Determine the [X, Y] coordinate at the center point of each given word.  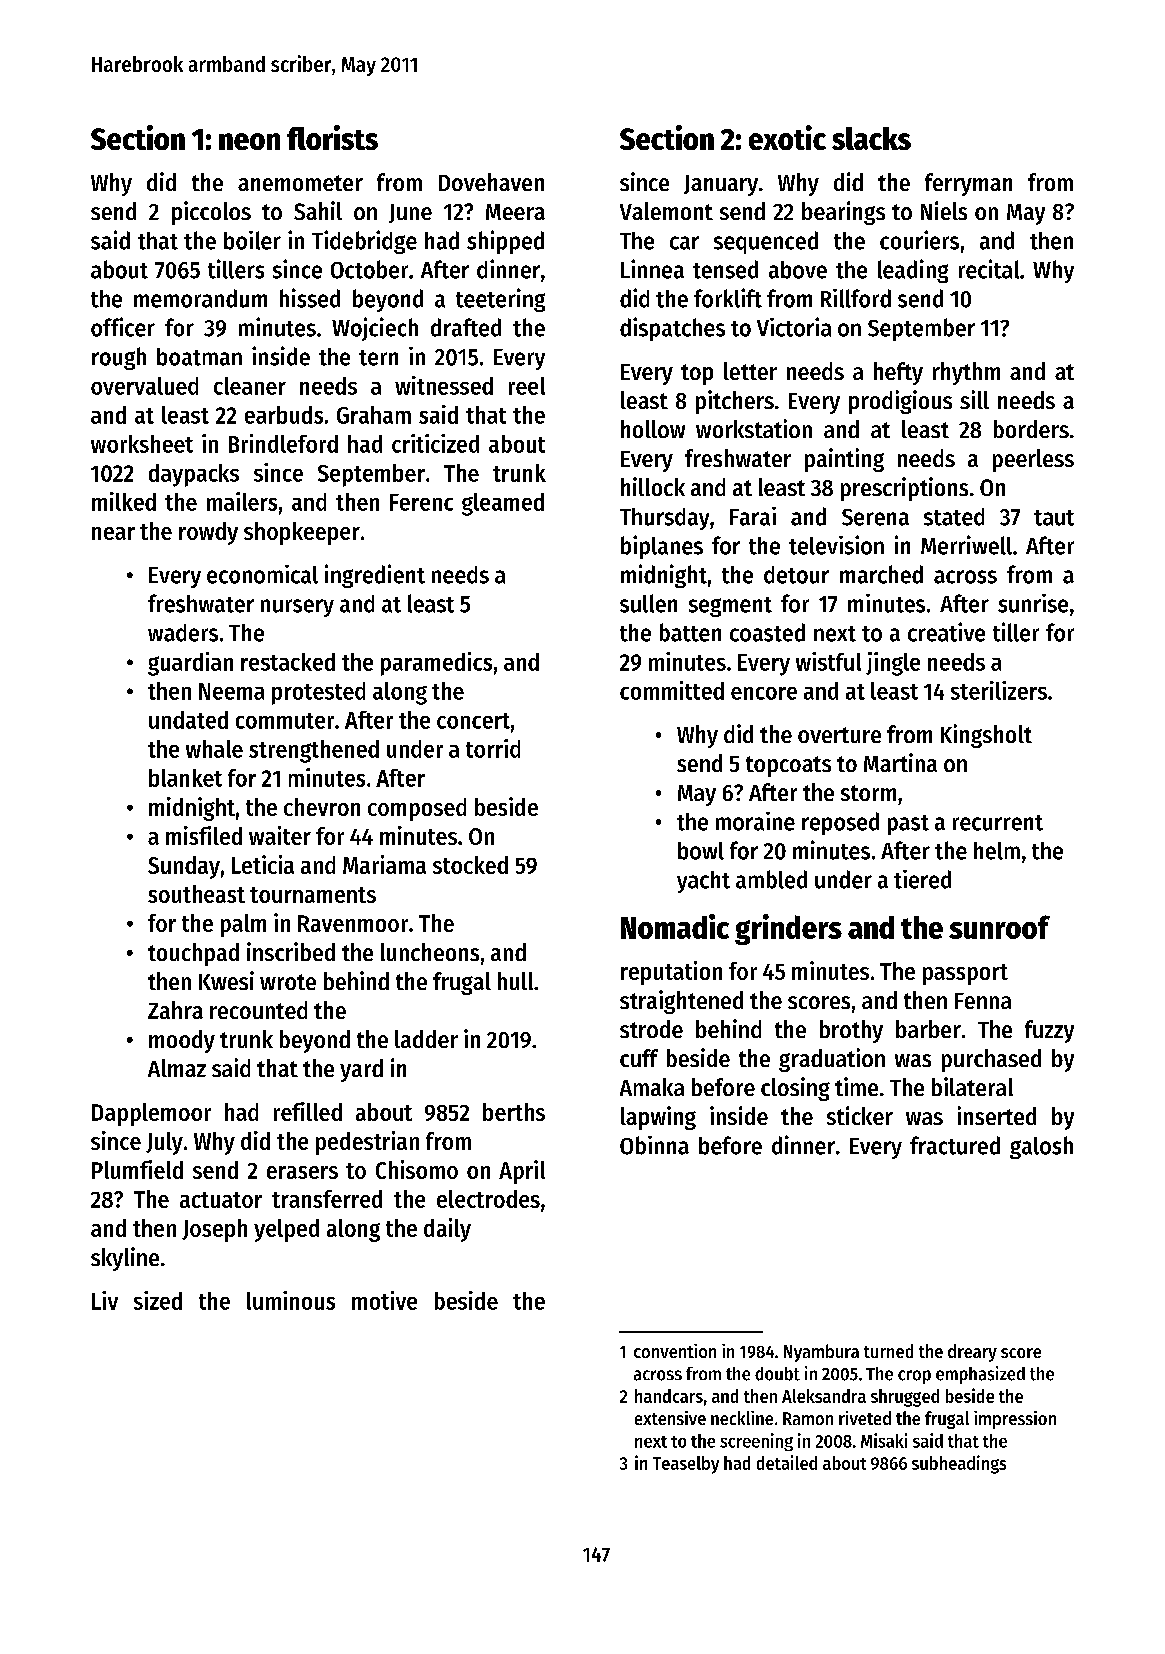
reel [527, 386]
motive [384, 1300]
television [836, 545]
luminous [291, 1300]
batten [690, 632]
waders [183, 633]
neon [249, 141]
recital [989, 269]
